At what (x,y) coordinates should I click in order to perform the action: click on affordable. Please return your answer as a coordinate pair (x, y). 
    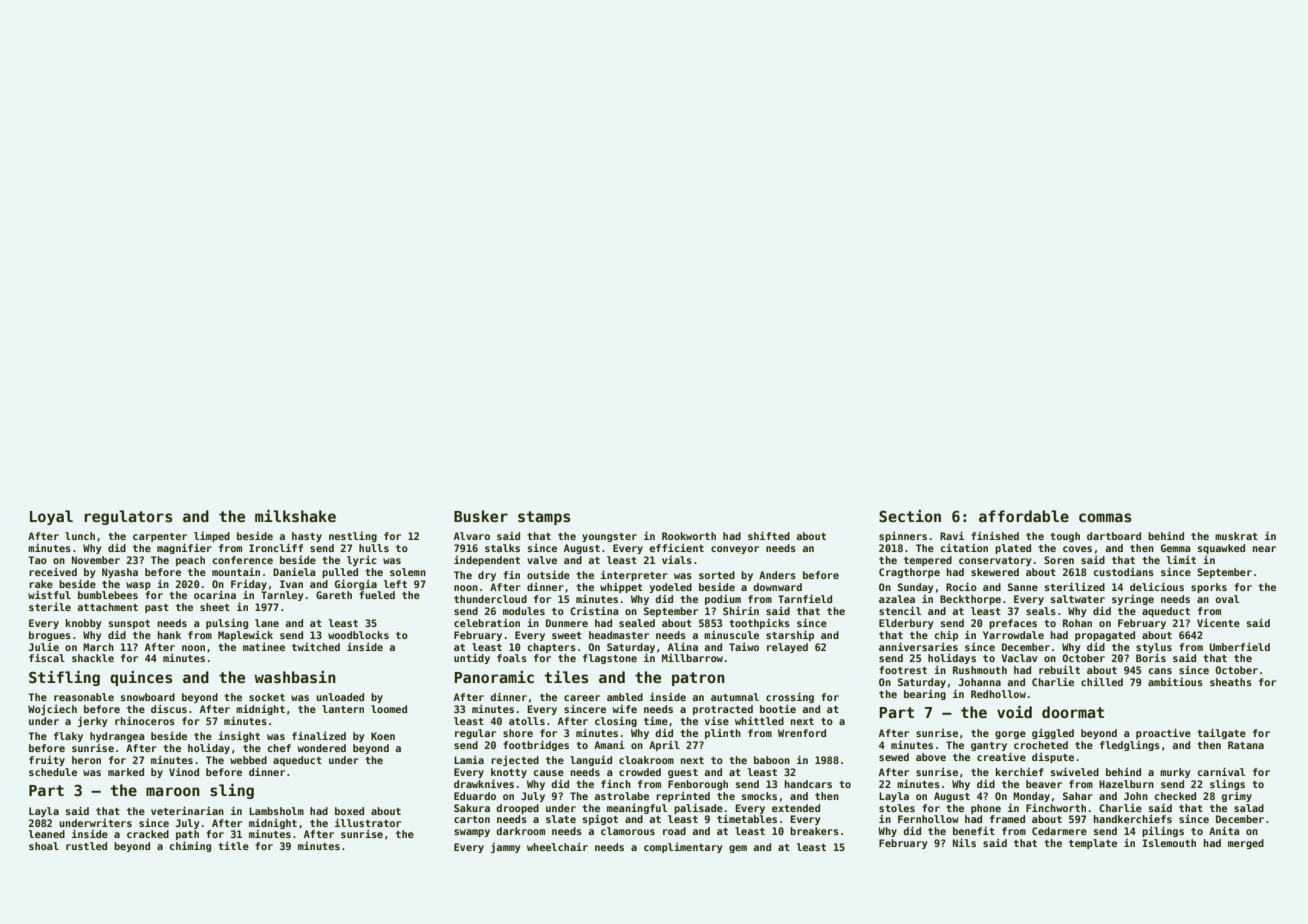
    Looking at the image, I should click on (1024, 516).
